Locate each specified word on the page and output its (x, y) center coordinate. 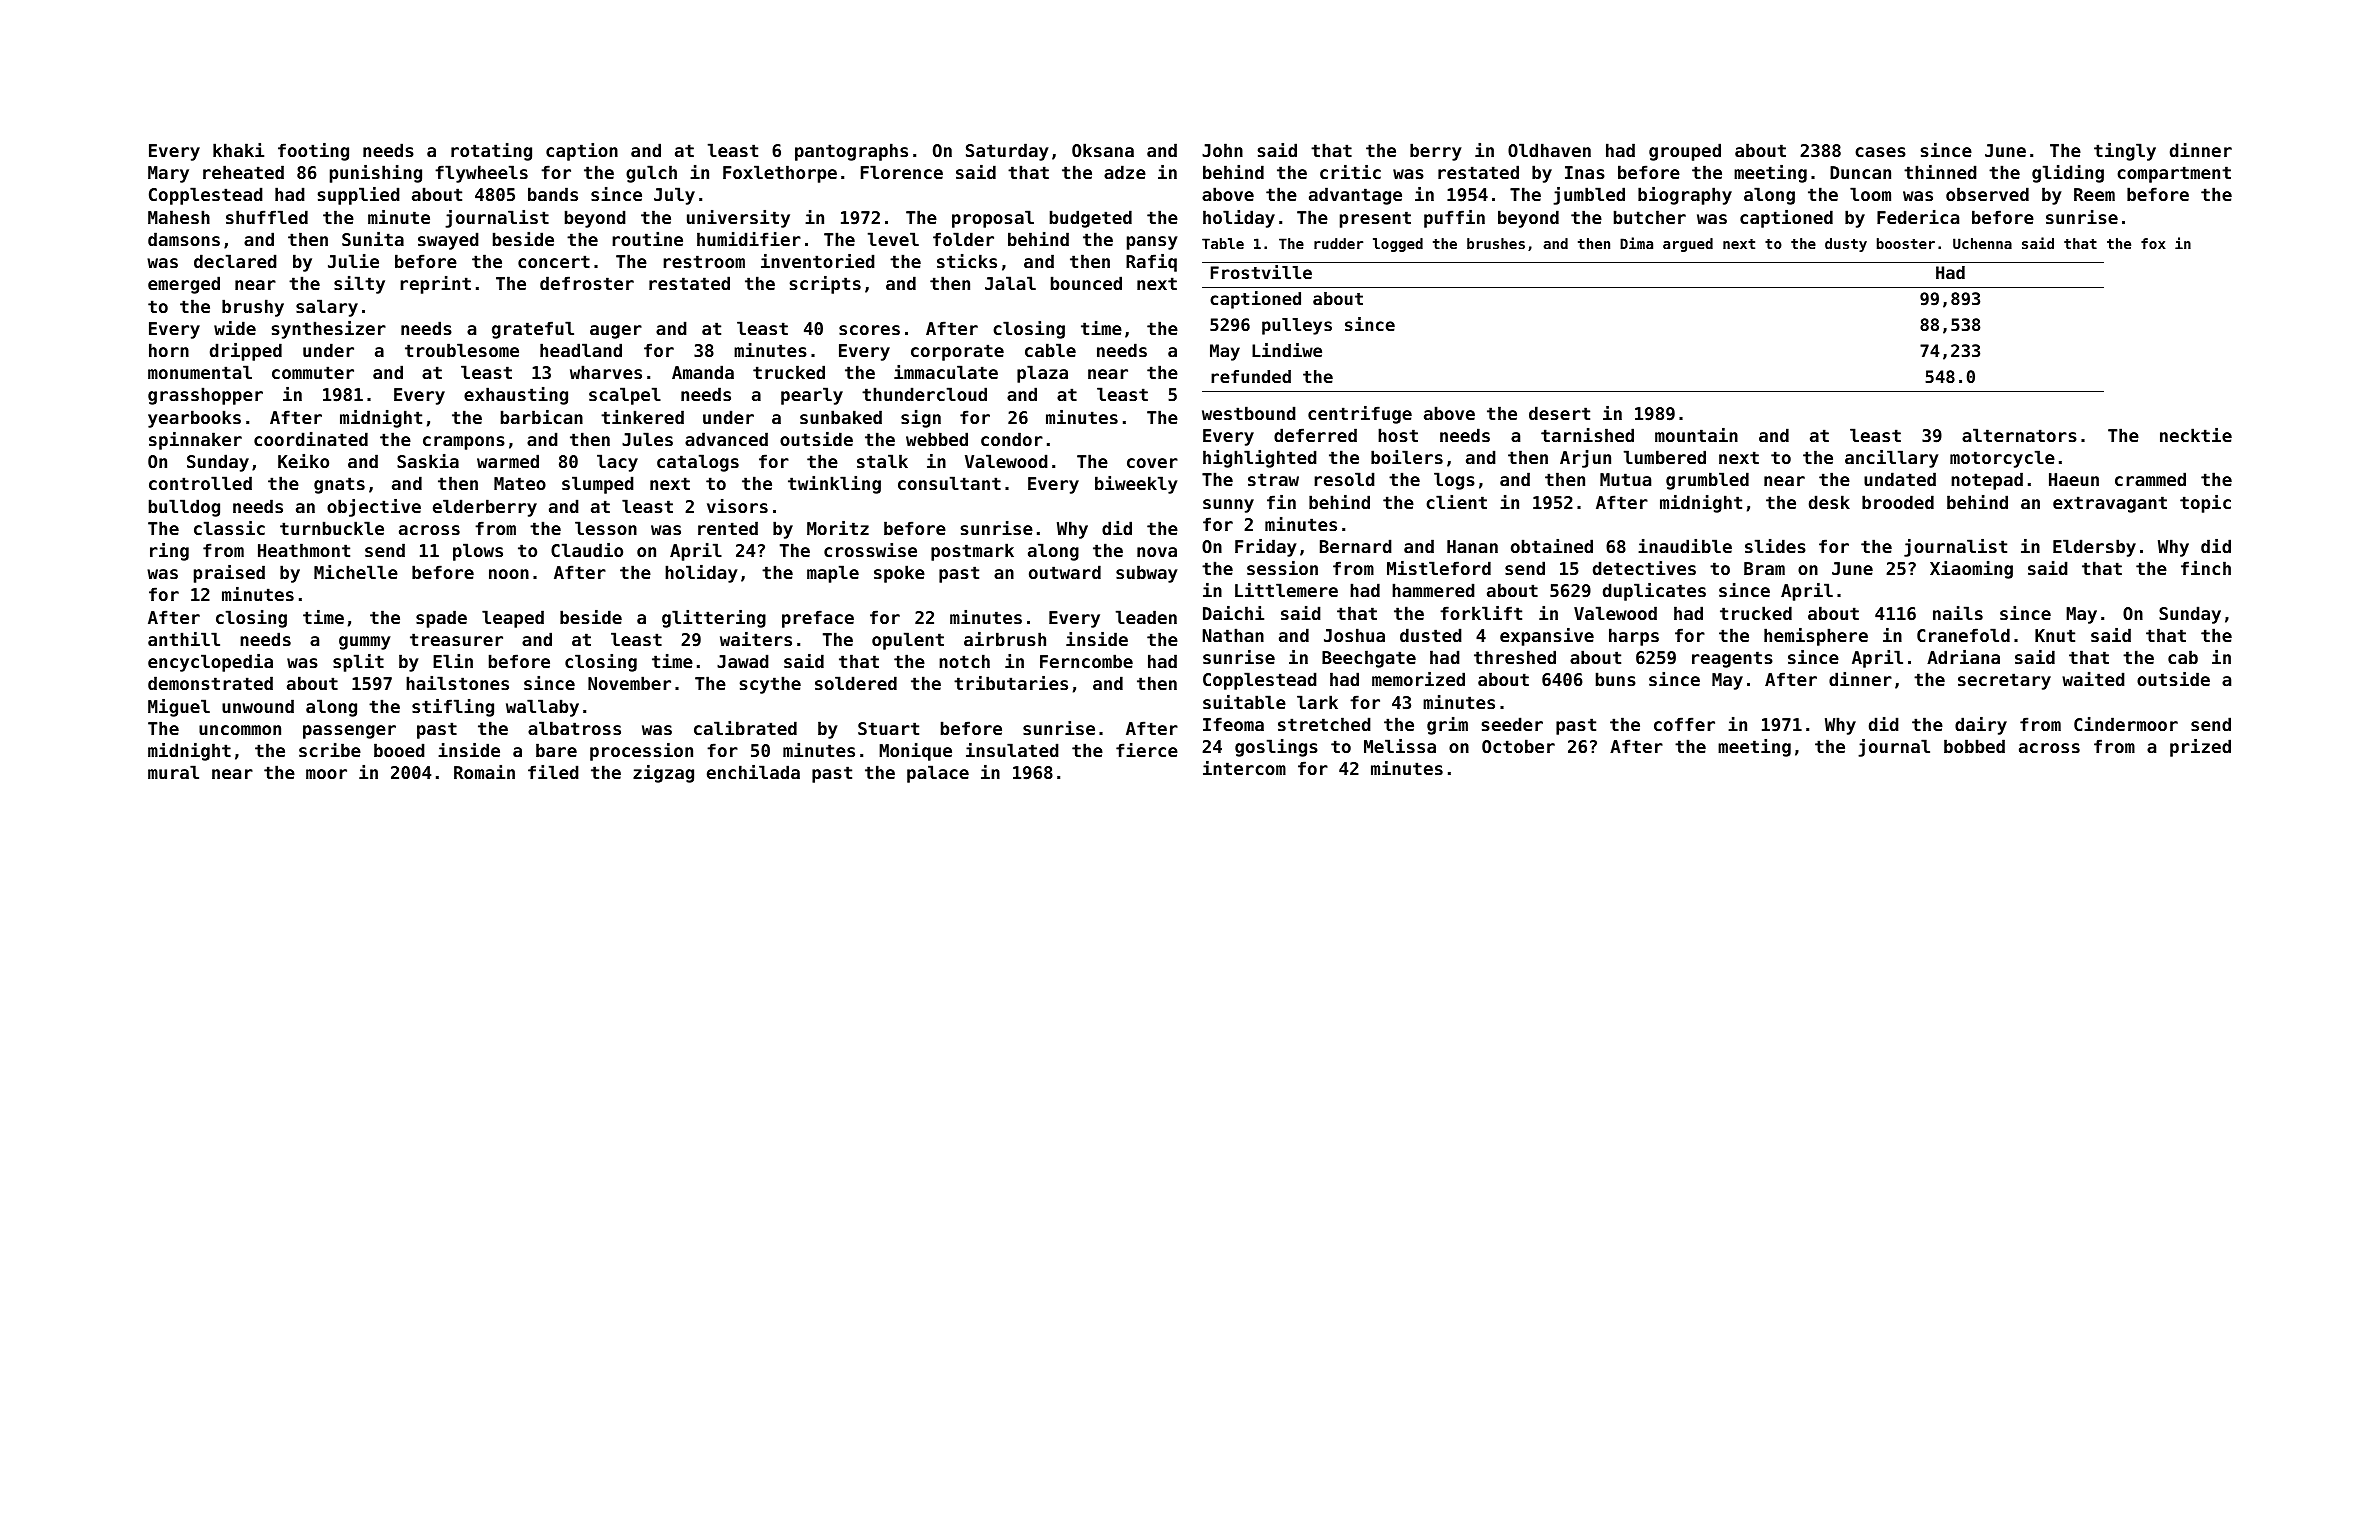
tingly (2125, 152)
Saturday (1007, 152)
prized (2200, 748)
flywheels (481, 174)
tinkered (642, 417)
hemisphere (1816, 637)
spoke (899, 574)
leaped (513, 619)
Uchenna (1982, 243)
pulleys (1297, 326)
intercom (1244, 768)
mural (173, 772)
